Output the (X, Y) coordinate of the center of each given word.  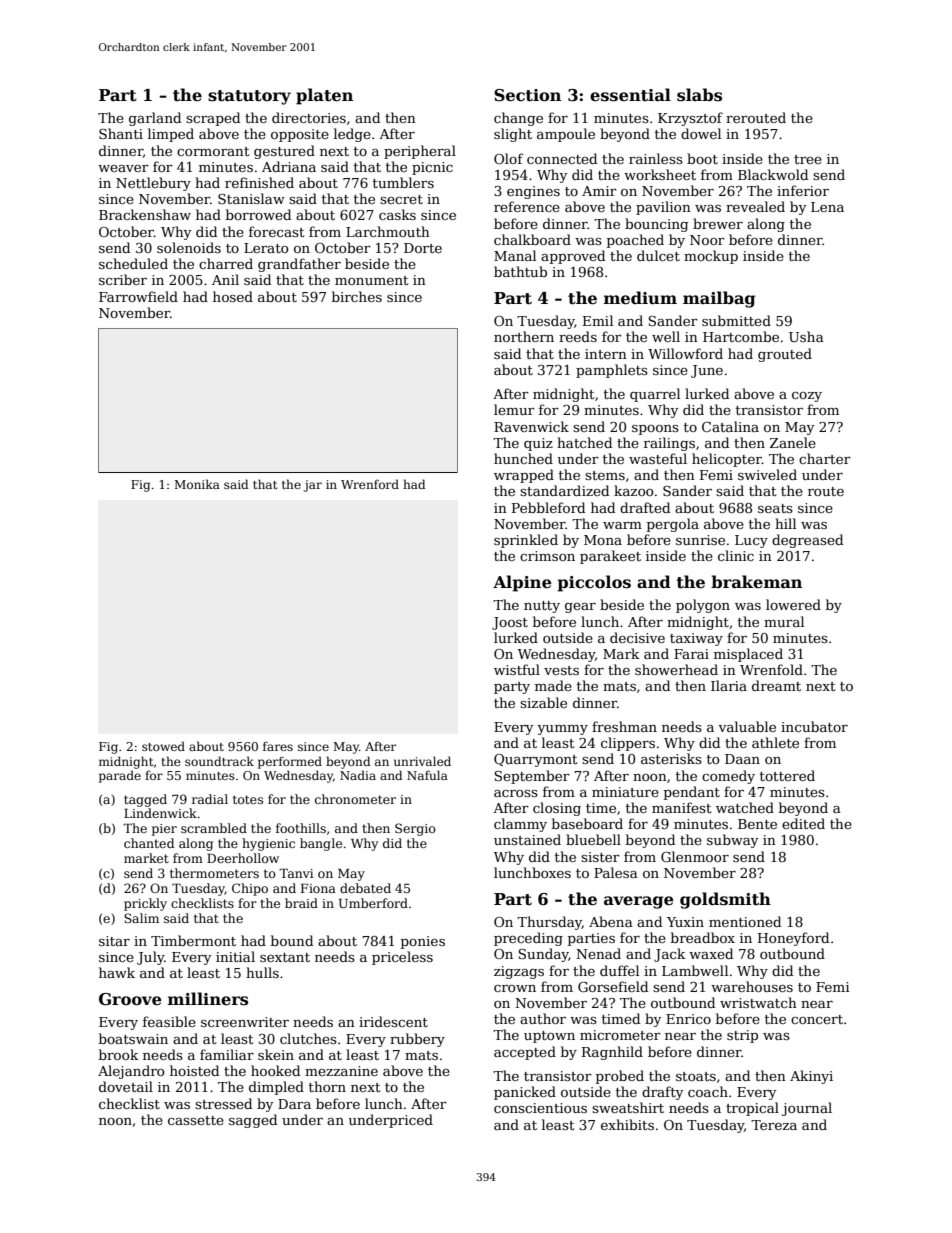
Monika (197, 484)
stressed (223, 1103)
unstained (527, 839)
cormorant (213, 151)
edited (803, 823)
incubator (814, 726)
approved (573, 257)
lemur (514, 409)
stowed (163, 746)
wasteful (658, 458)
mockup (711, 257)
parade (120, 776)
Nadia (358, 775)
